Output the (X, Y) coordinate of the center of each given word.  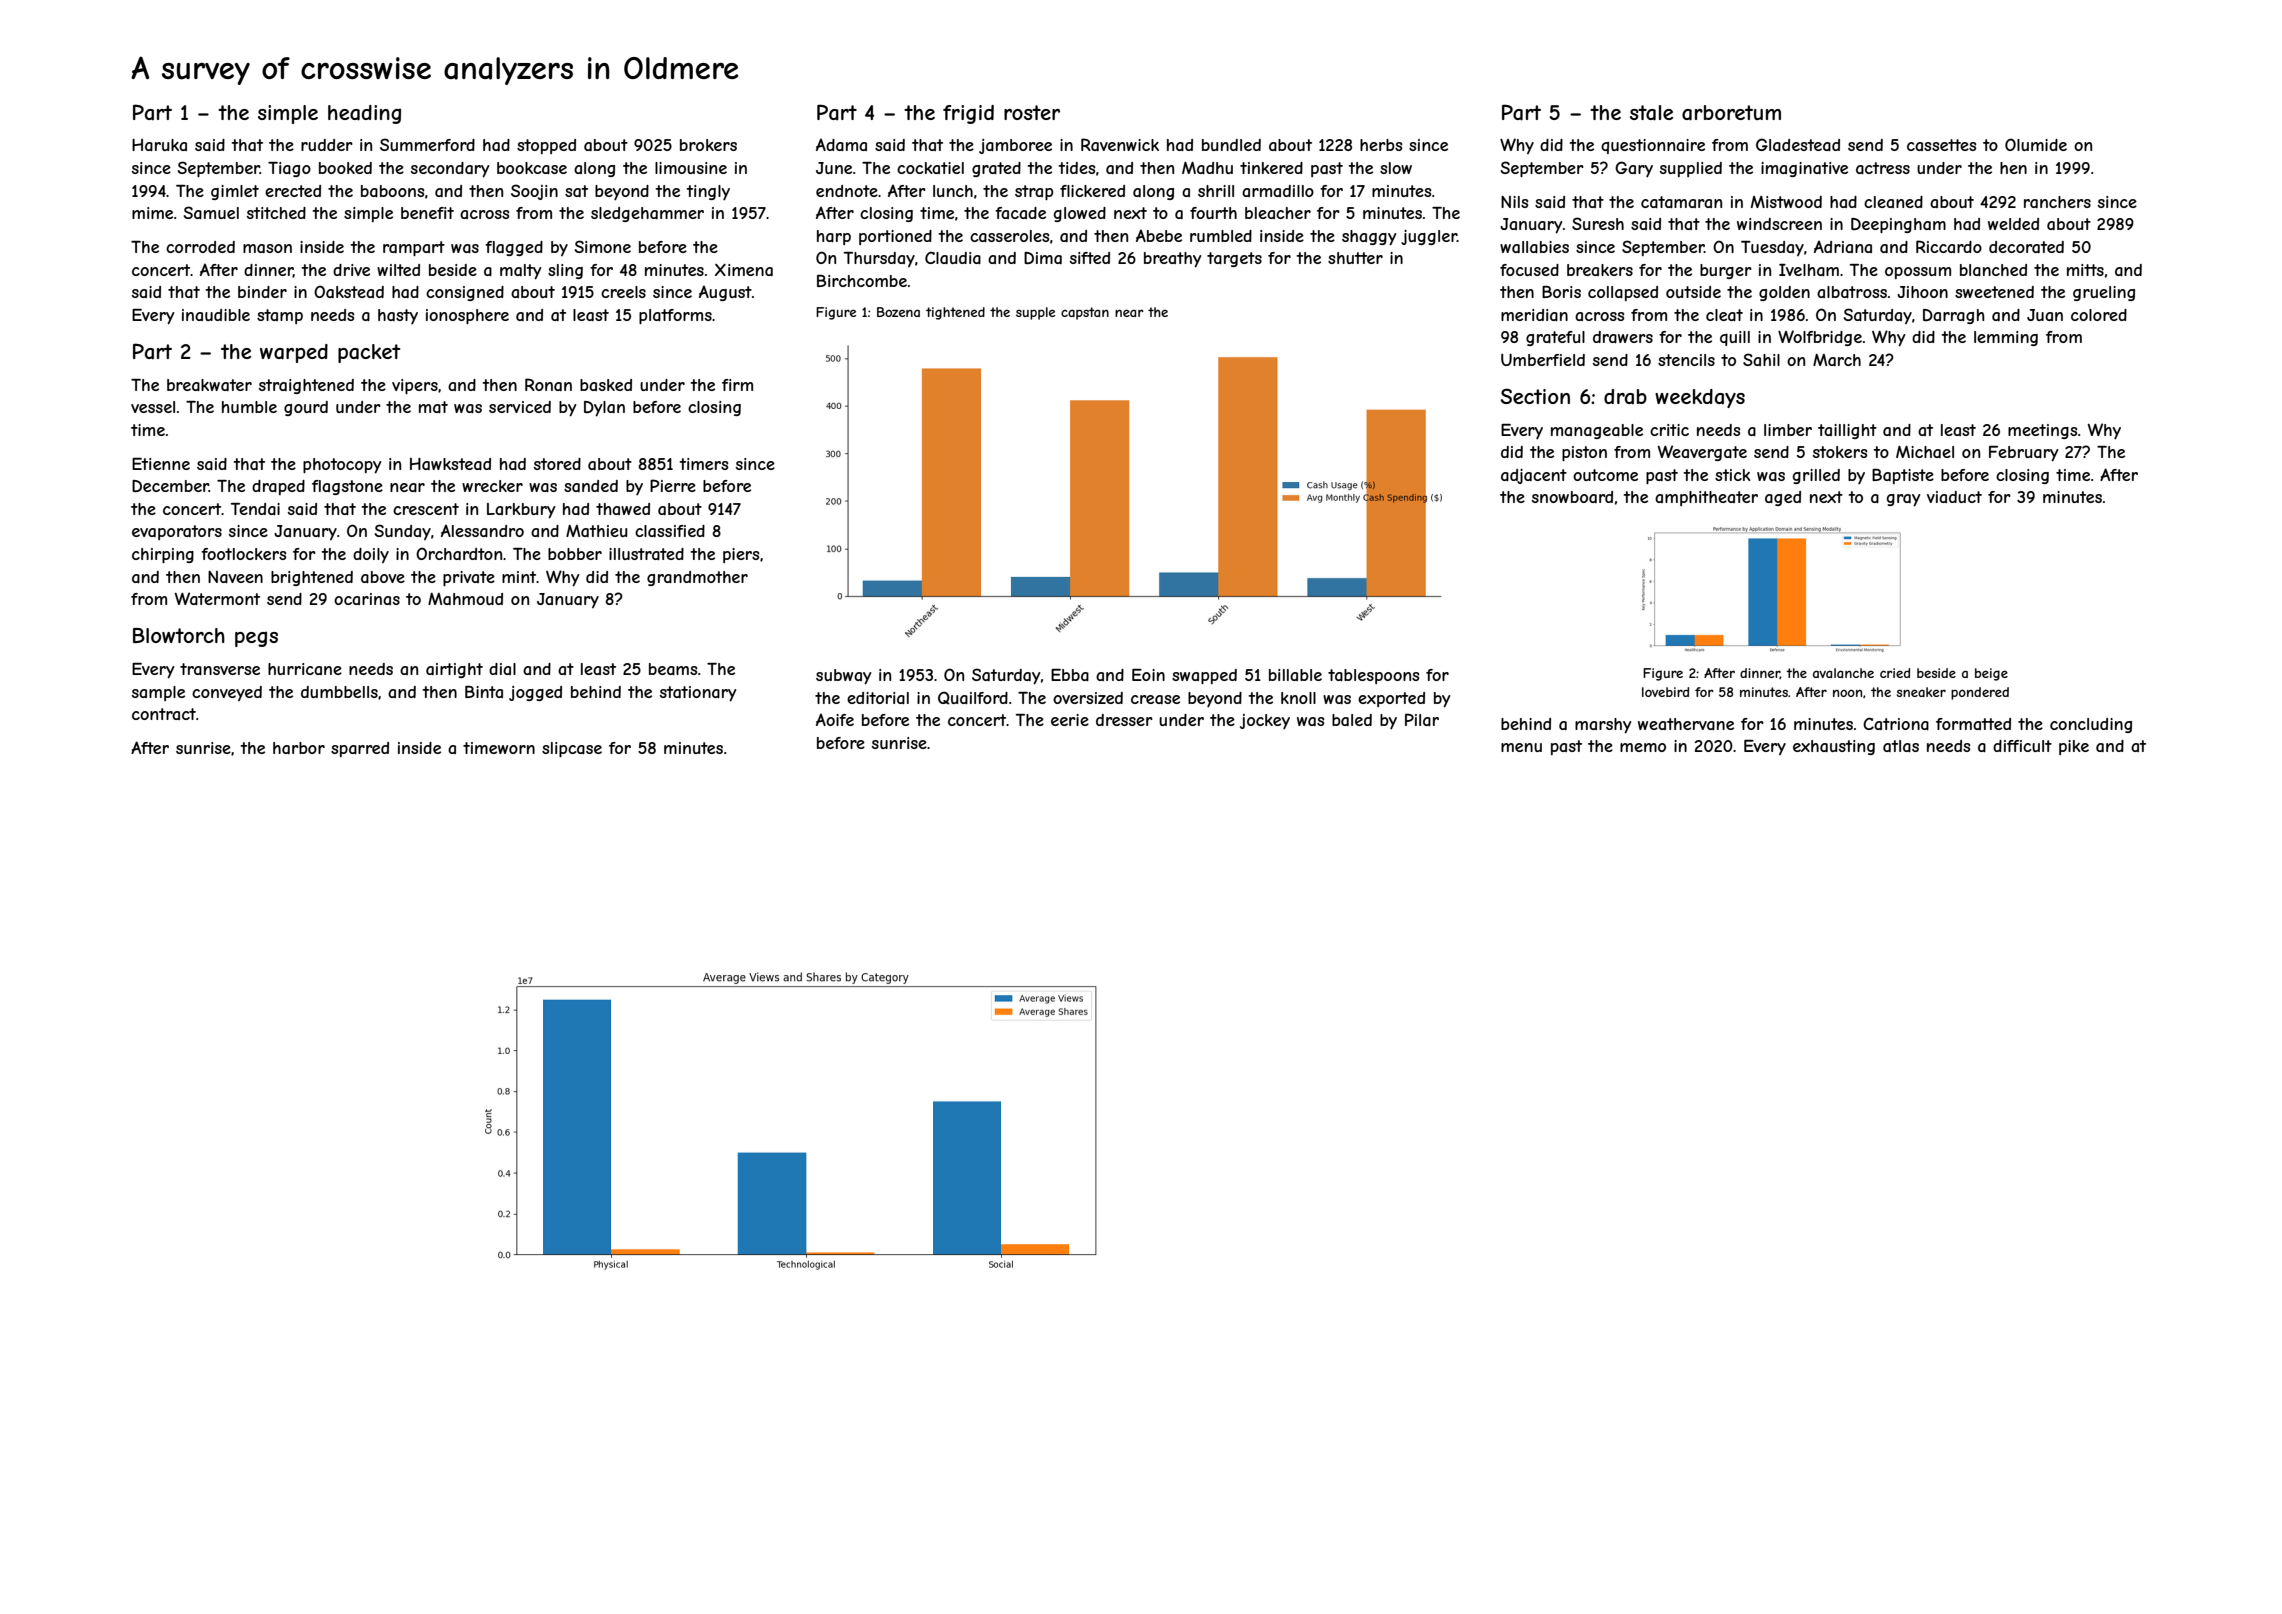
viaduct (1954, 497)
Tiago (289, 169)
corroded (200, 247)
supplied (1691, 169)
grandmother (697, 578)
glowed (1080, 214)
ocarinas (367, 599)
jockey (1265, 721)
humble (249, 407)
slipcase (572, 749)
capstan (1085, 313)
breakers (1600, 270)
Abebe (1159, 235)
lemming (2006, 338)
